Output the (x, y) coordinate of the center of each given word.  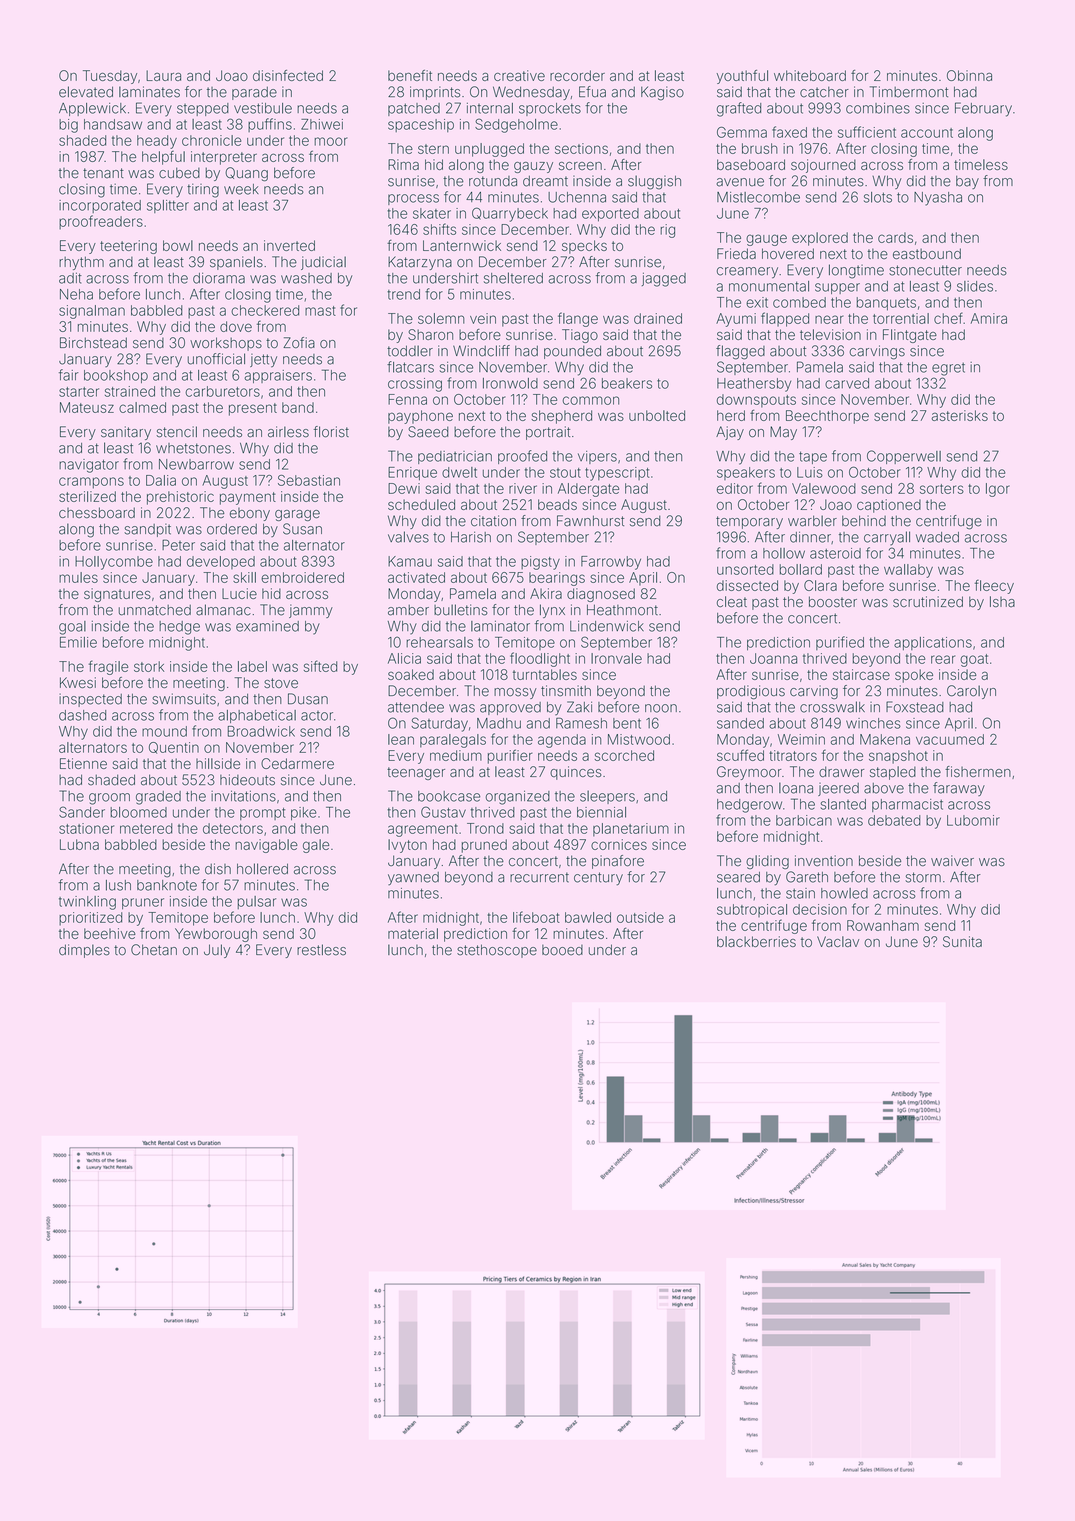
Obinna (969, 75)
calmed (142, 407)
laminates (149, 92)
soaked (411, 674)
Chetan (154, 950)
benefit (410, 75)
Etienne (83, 763)
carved (847, 383)
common (591, 400)
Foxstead (915, 707)
